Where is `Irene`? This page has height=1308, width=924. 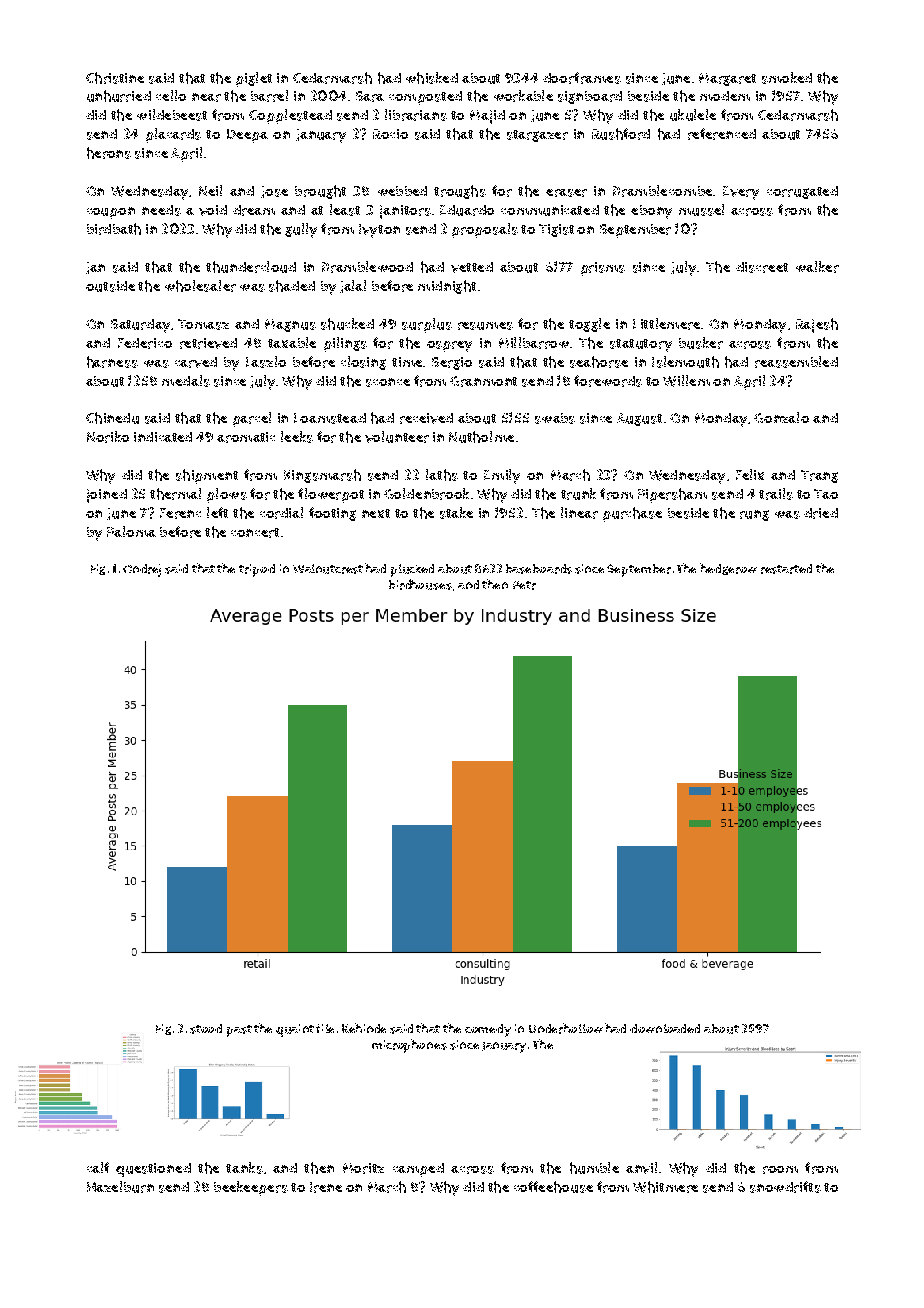
Irene is located at coordinates (326, 1187).
